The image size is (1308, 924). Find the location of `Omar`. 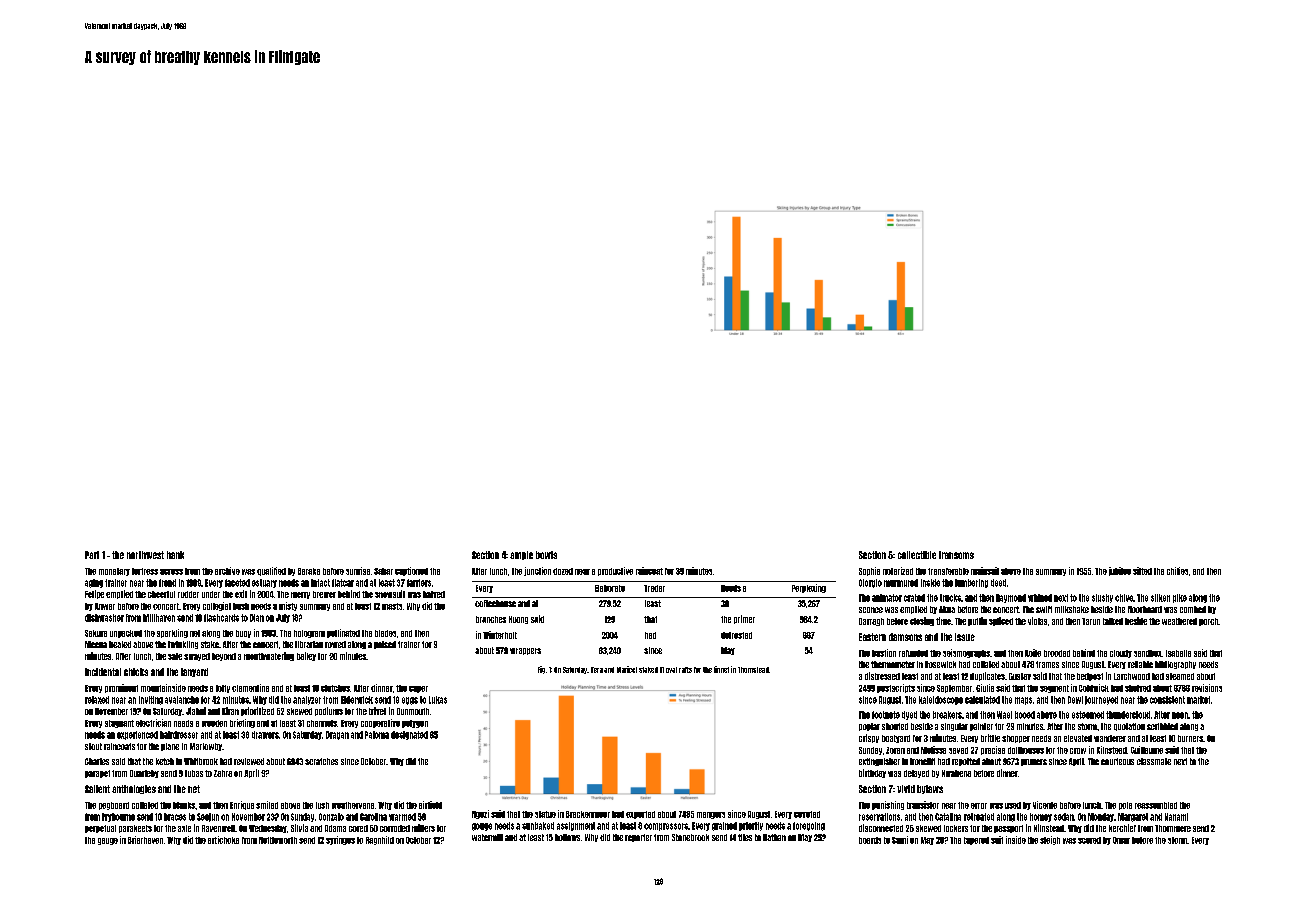

Omar is located at coordinates (1121, 840).
